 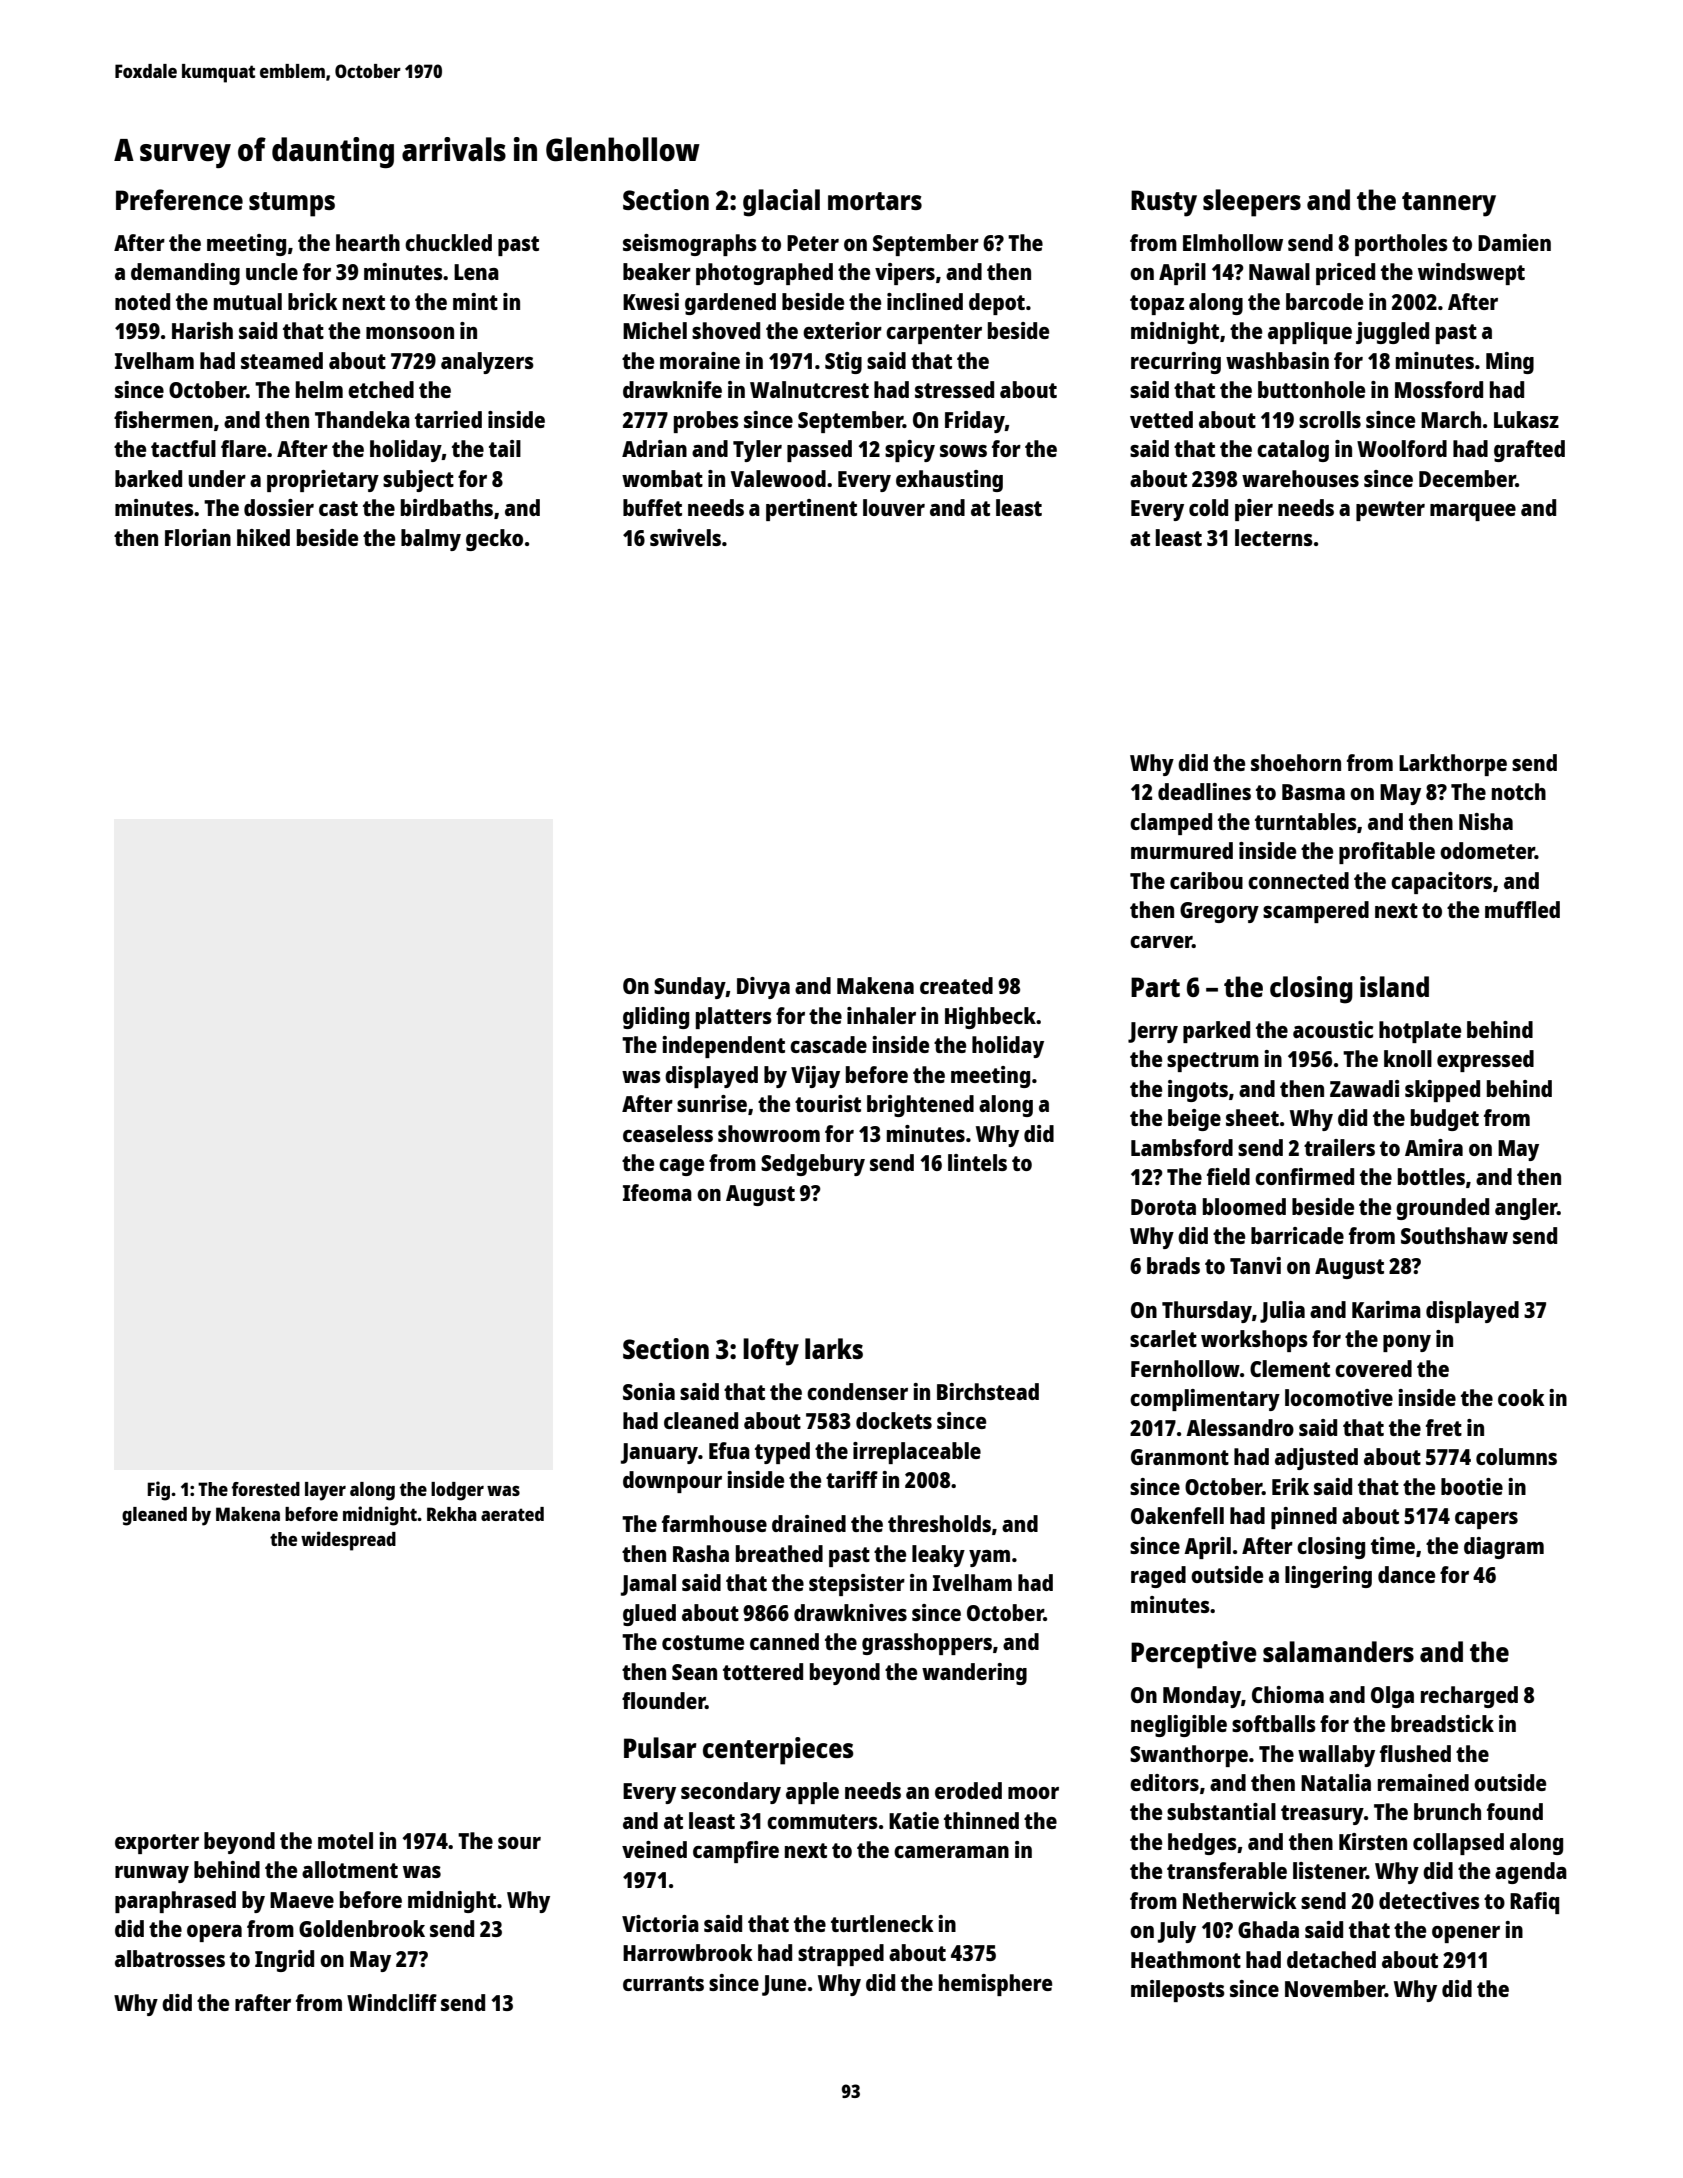 I want to click on Divya, so click(x=763, y=988).
